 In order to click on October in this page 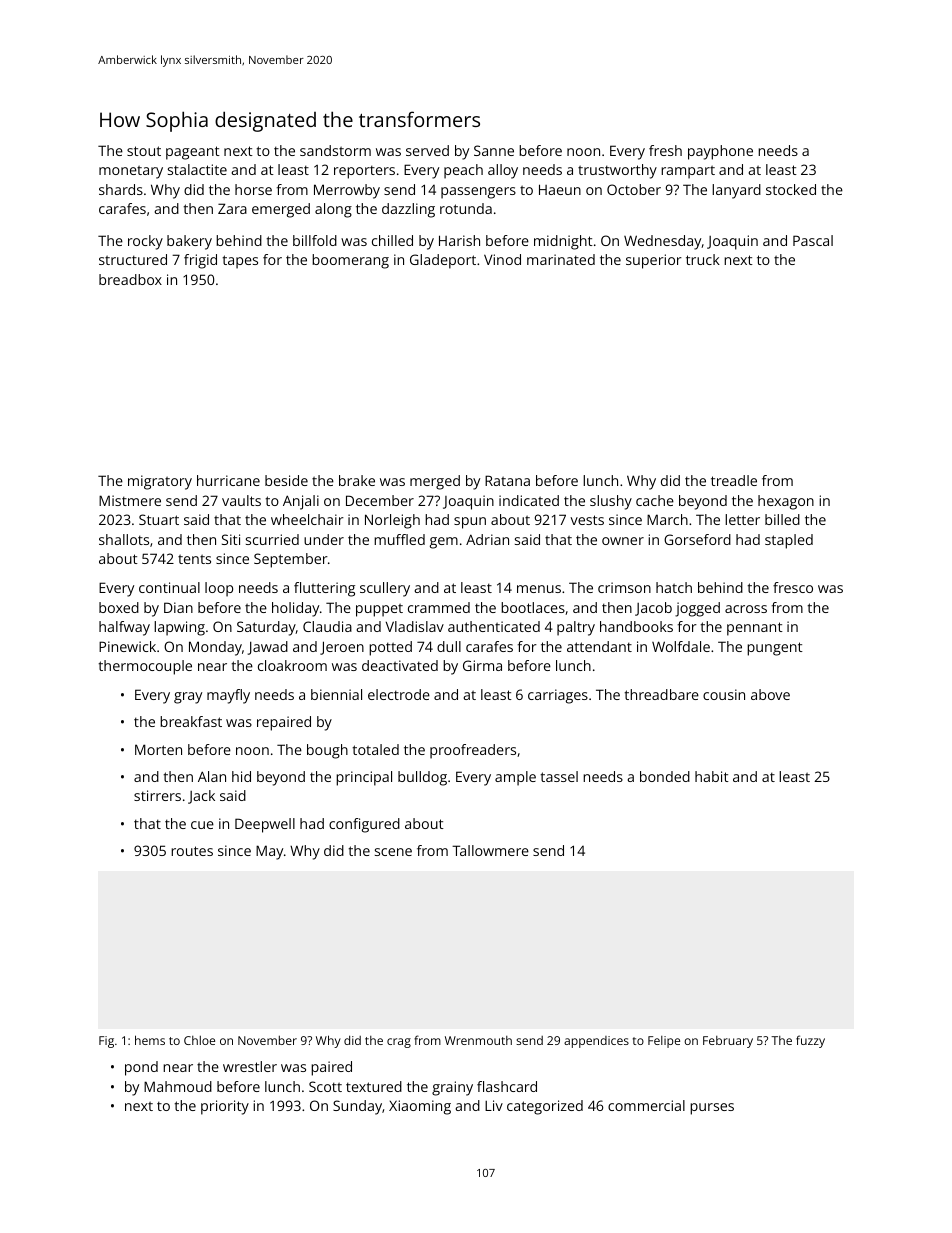, I will do `click(634, 189)`.
